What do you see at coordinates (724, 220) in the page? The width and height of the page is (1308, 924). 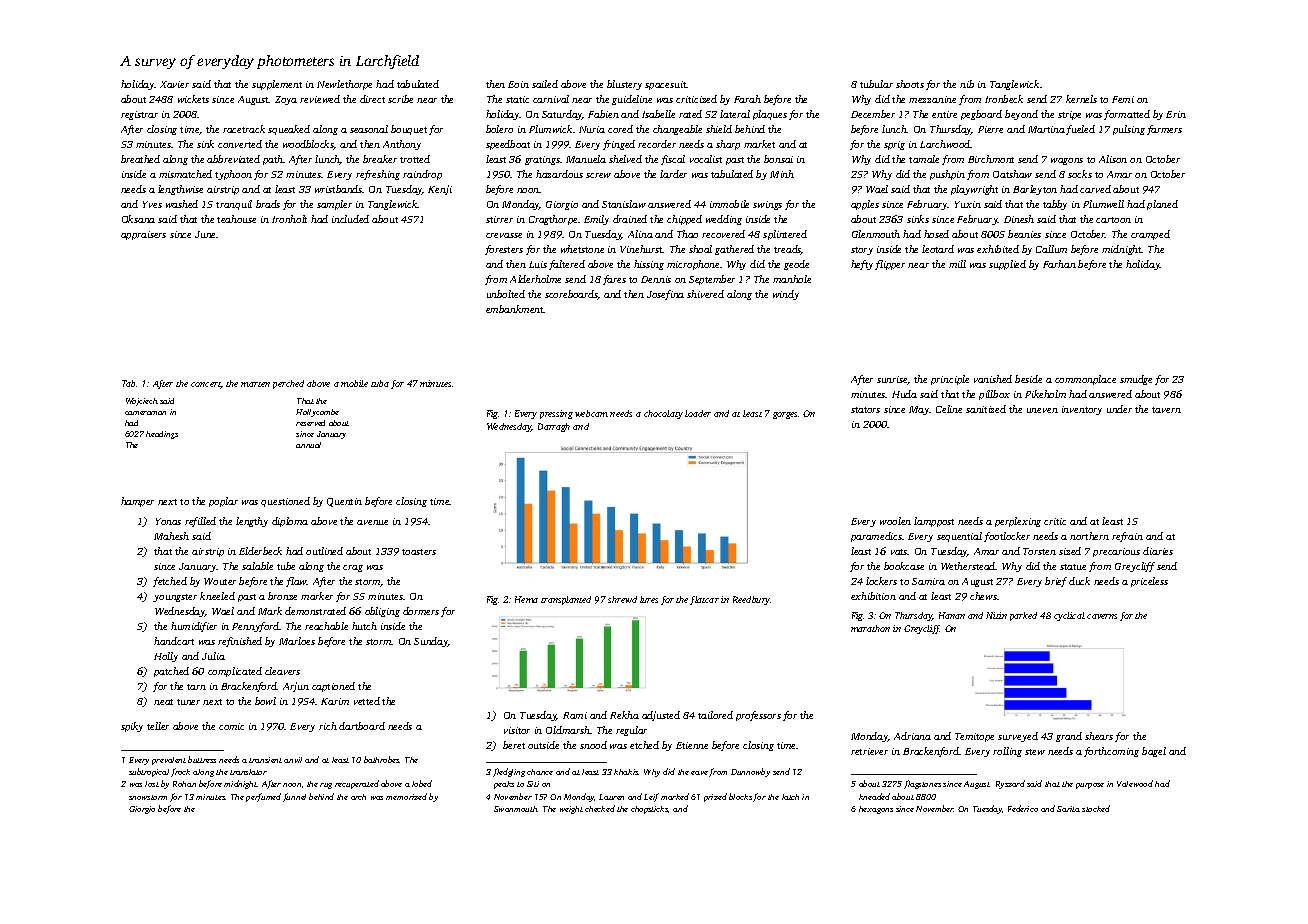 I see `wedding` at bounding box center [724, 220].
